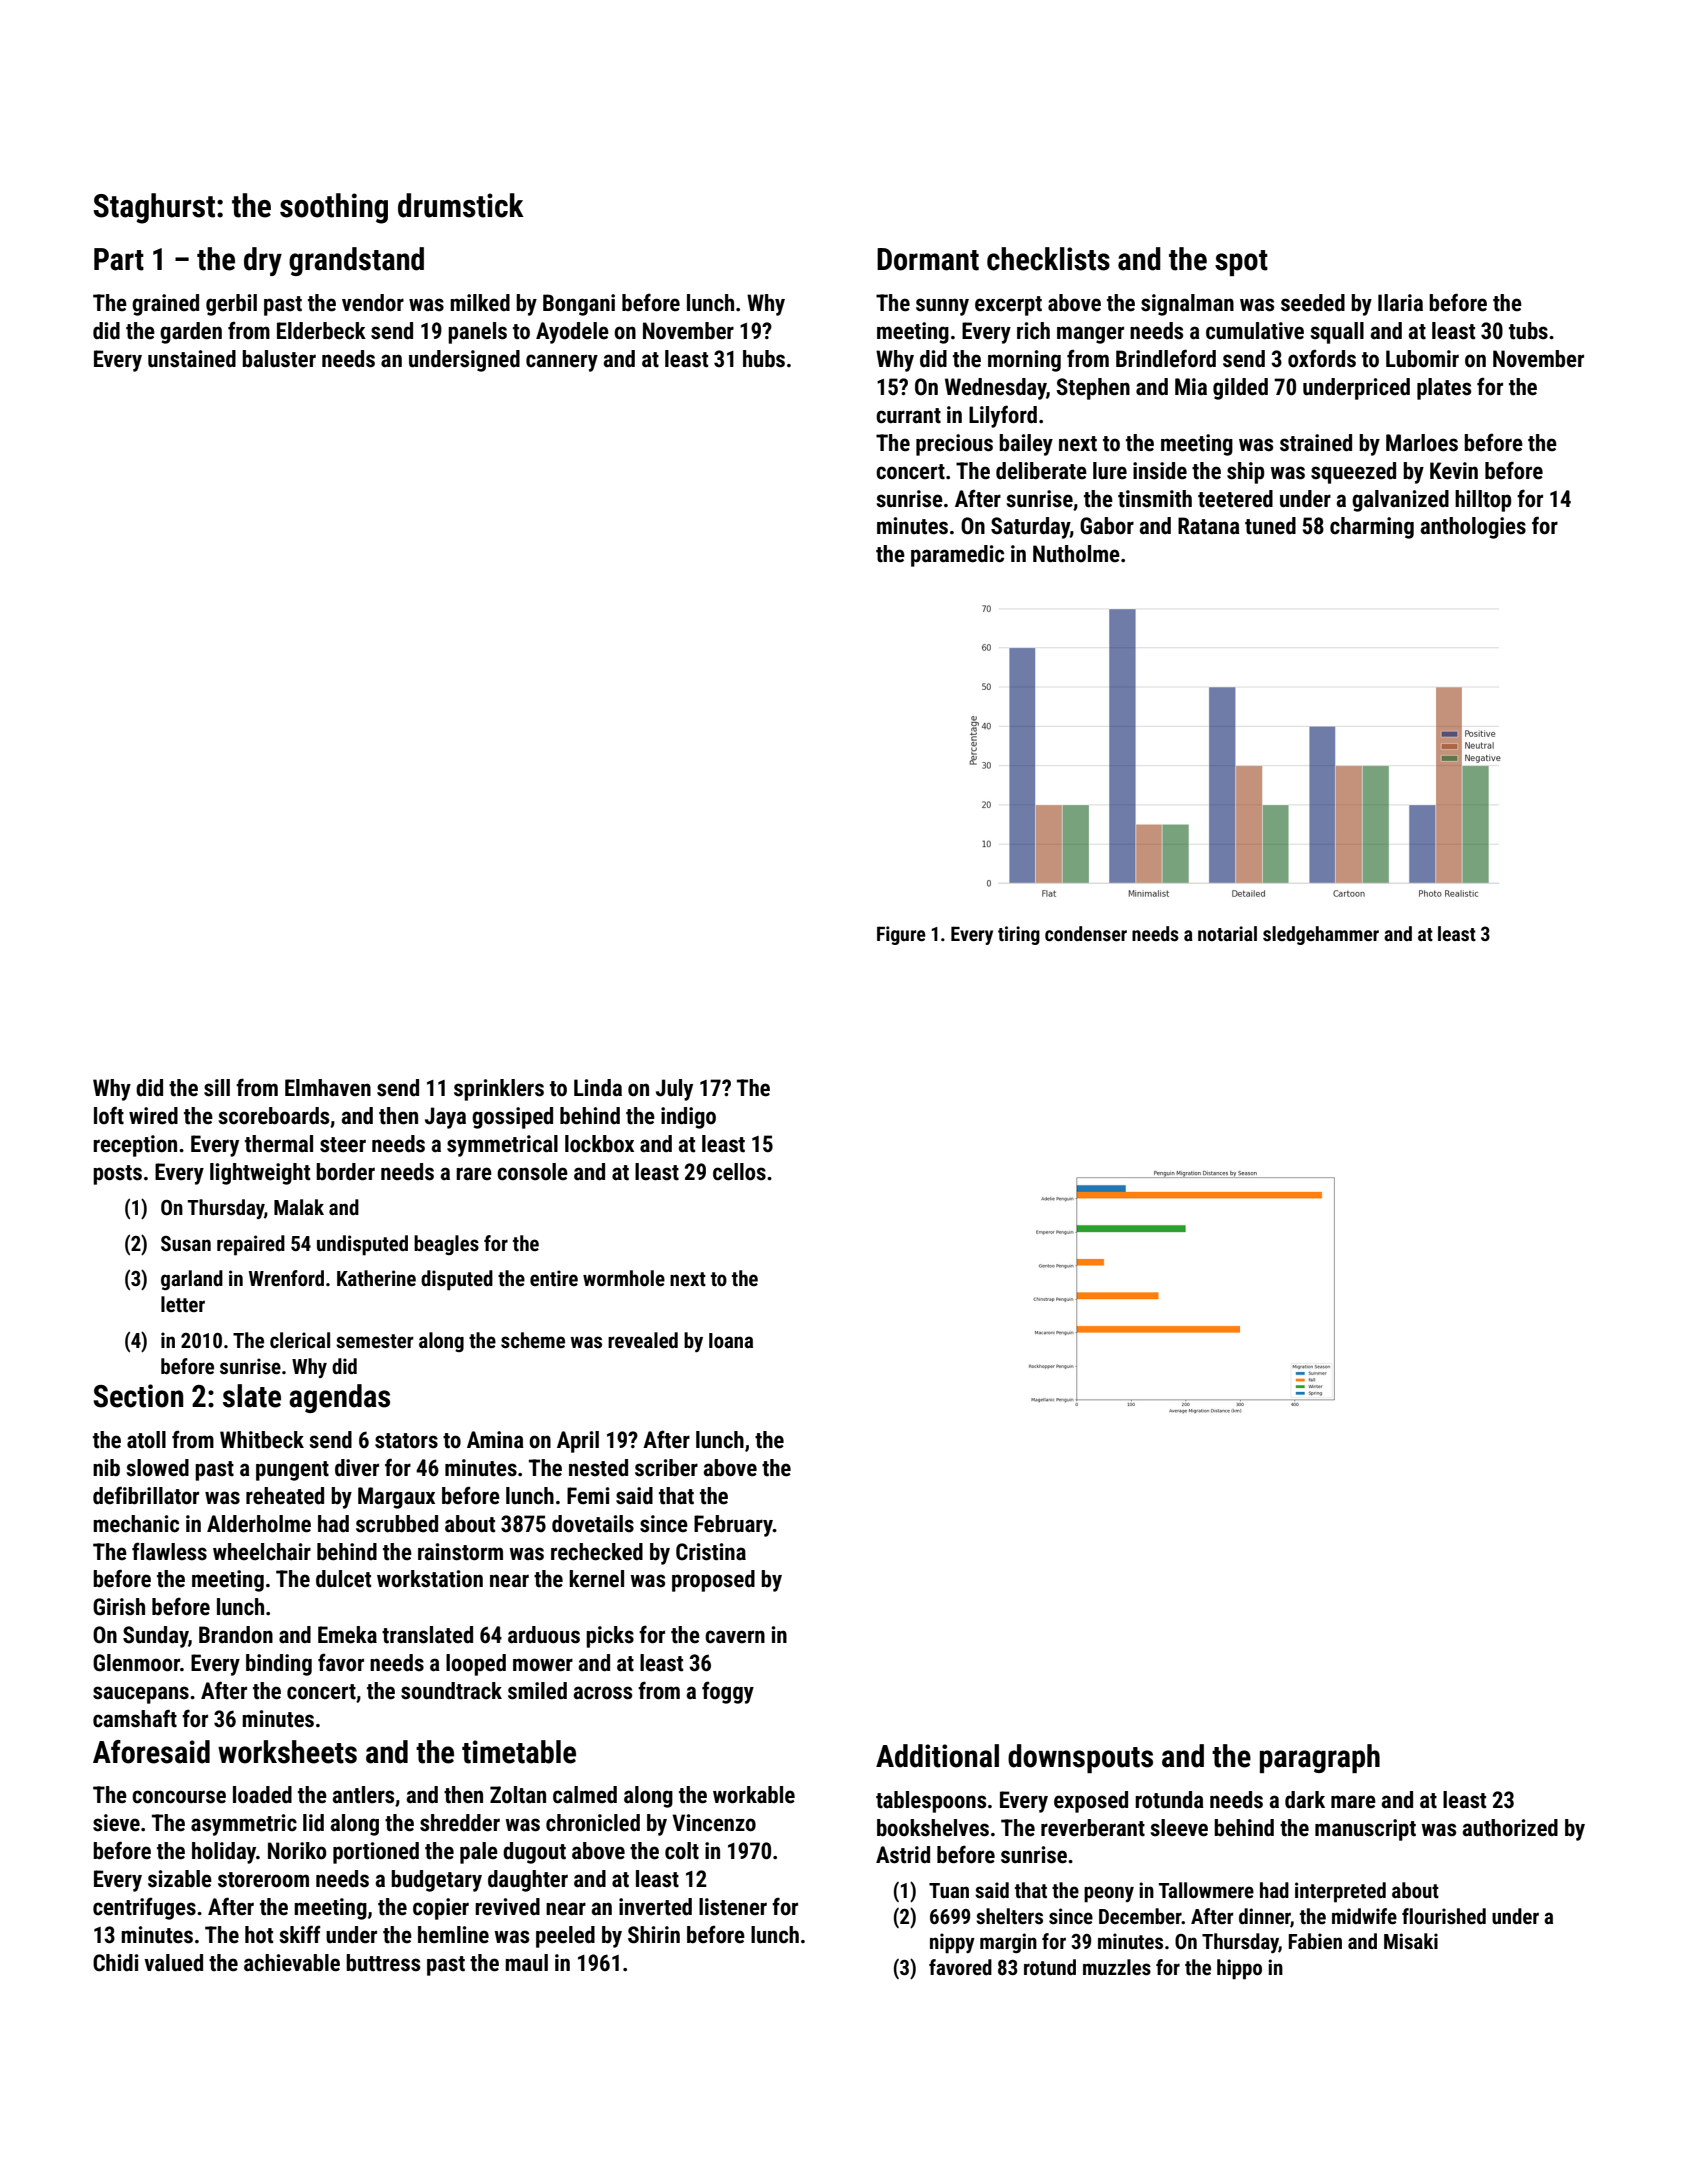 This screenshot has height=2178, width=1683. What do you see at coordinates (375, 1341) in the screenshot?
I see `semester` at bounding box center [375, 1341].
